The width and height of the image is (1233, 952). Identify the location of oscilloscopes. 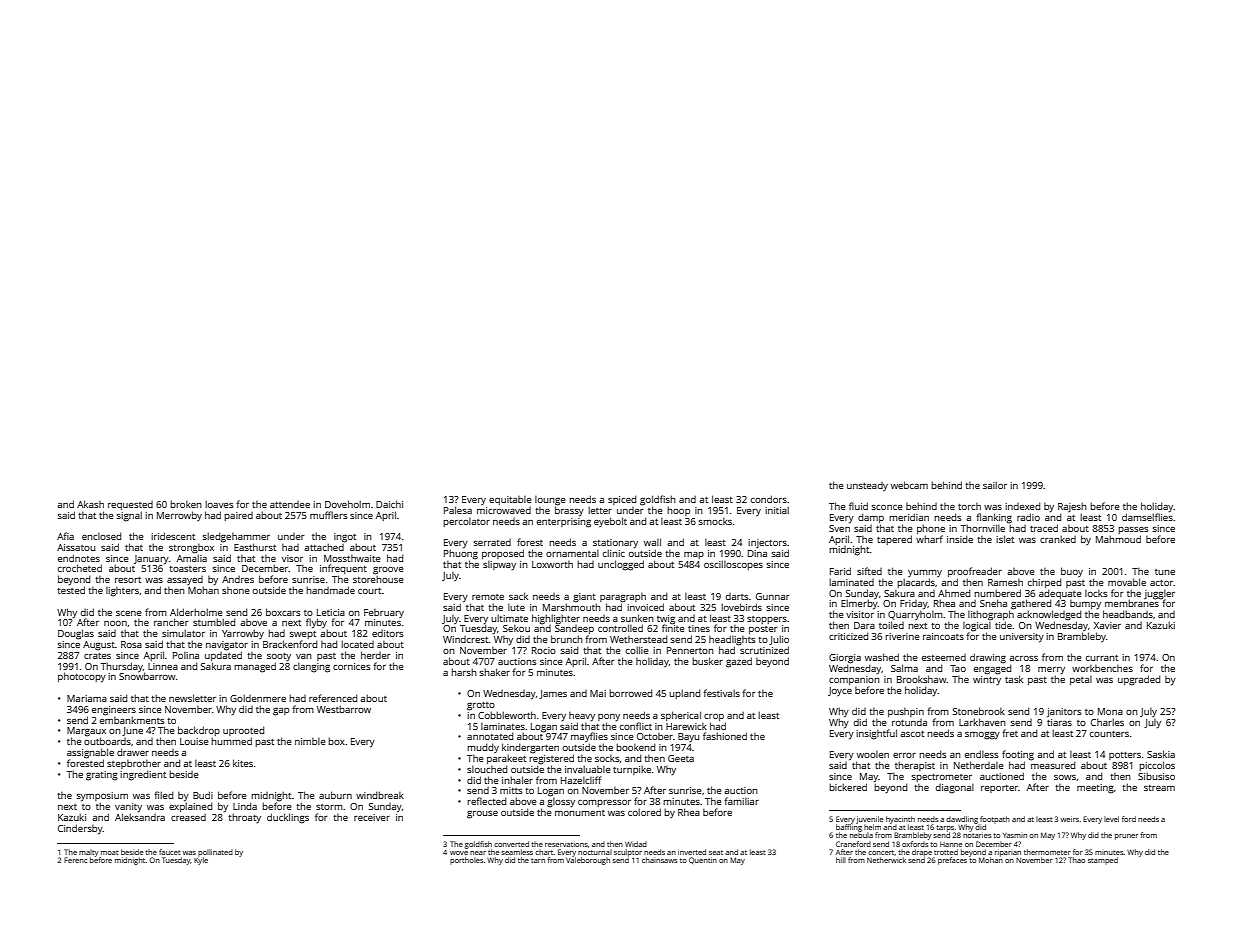
(733, 565).
